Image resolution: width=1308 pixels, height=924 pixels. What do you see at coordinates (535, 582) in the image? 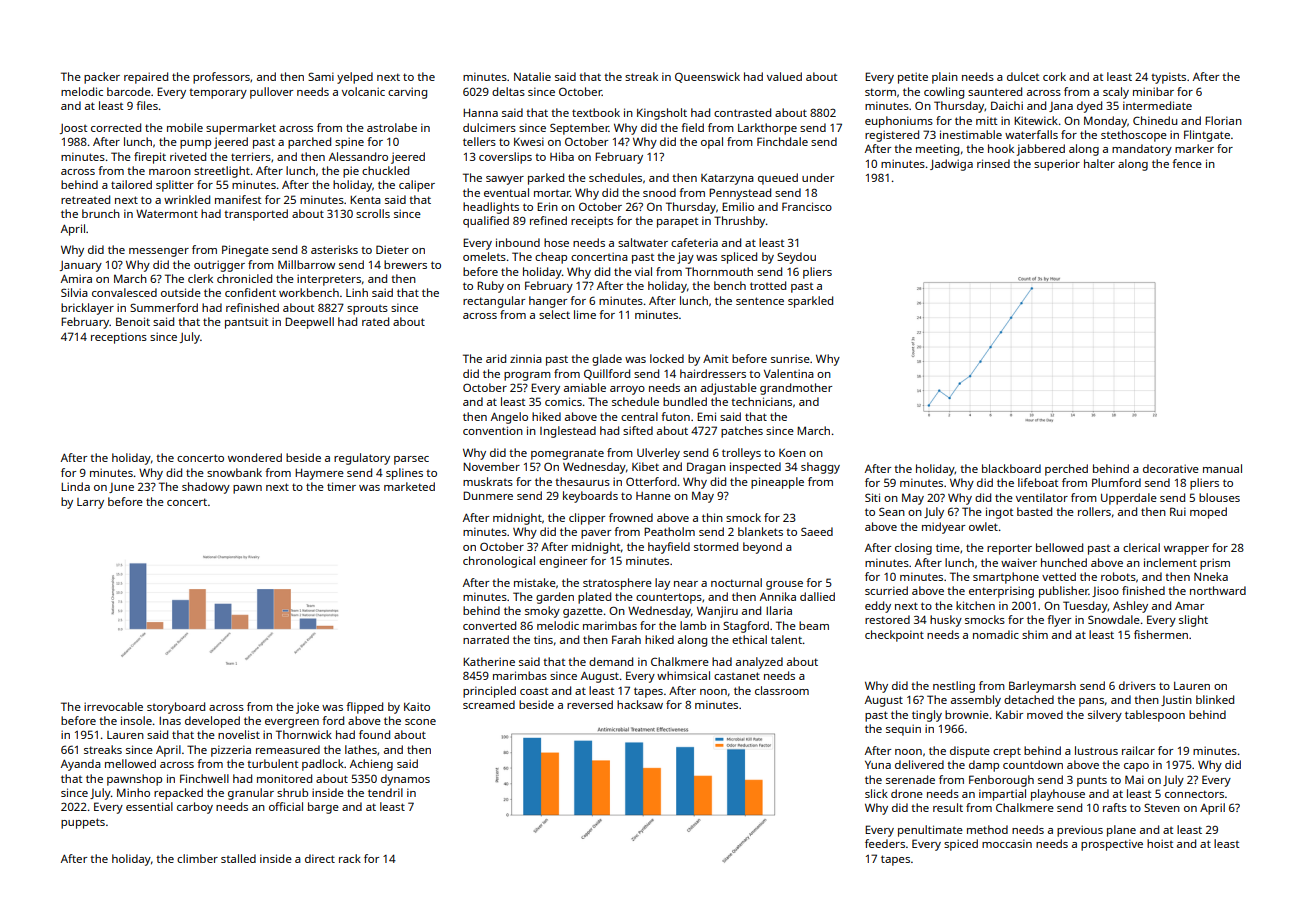
I see `mistake` at bounding box center [535, 582].
